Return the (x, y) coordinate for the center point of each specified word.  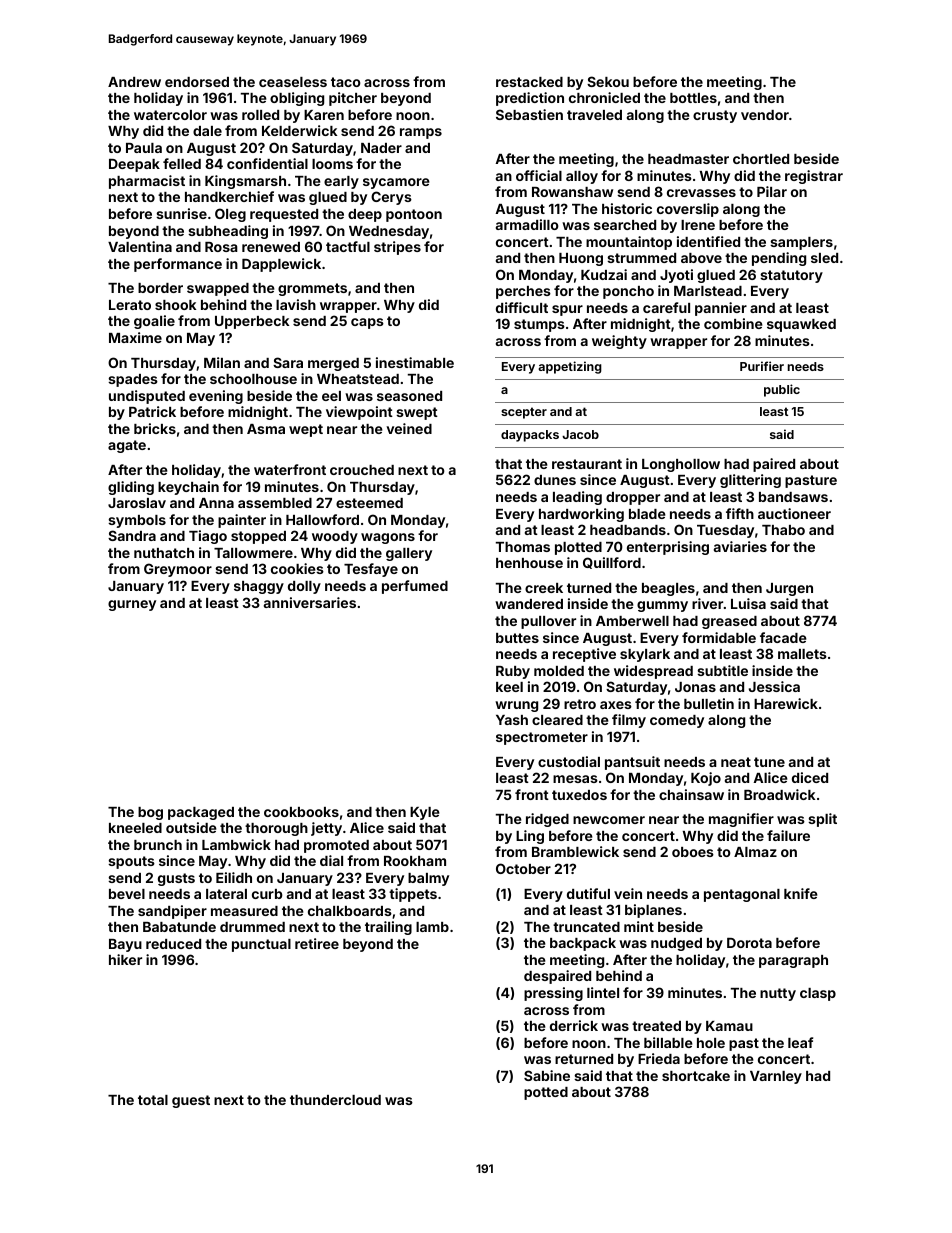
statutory (791, 276)
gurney (132, 605)
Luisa (748, 603)
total (153, 1100)
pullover (548, 622)
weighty (619, 342)
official (539, 175)
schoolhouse (253, 379)
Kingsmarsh (245, 182)
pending (779, 259)
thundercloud (335, 1100)
